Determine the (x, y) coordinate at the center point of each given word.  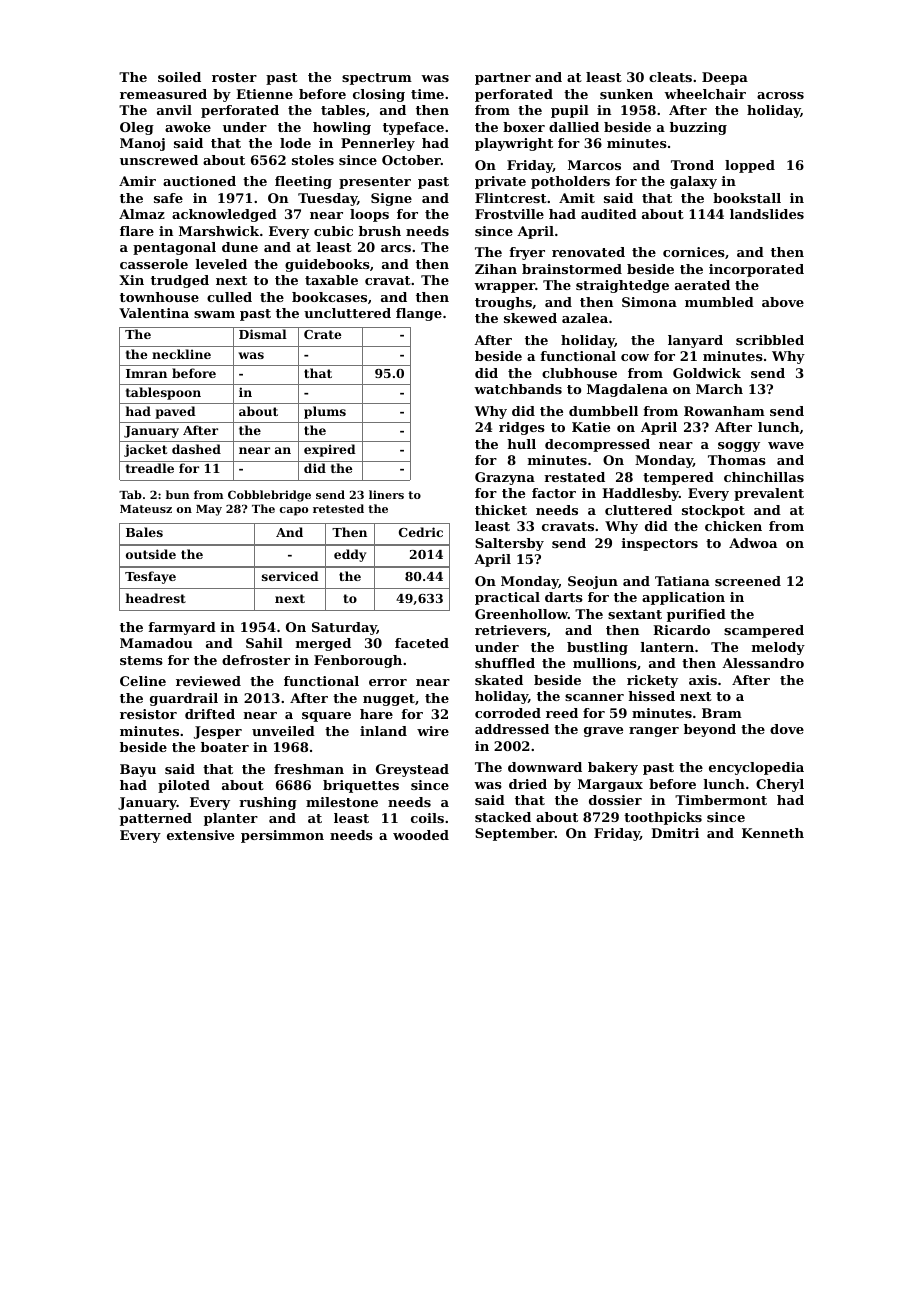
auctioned (199, 181)
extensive (200, 835)
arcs (396, 248)
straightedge (622, 286)
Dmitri (675, 833)
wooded (421, 835)
